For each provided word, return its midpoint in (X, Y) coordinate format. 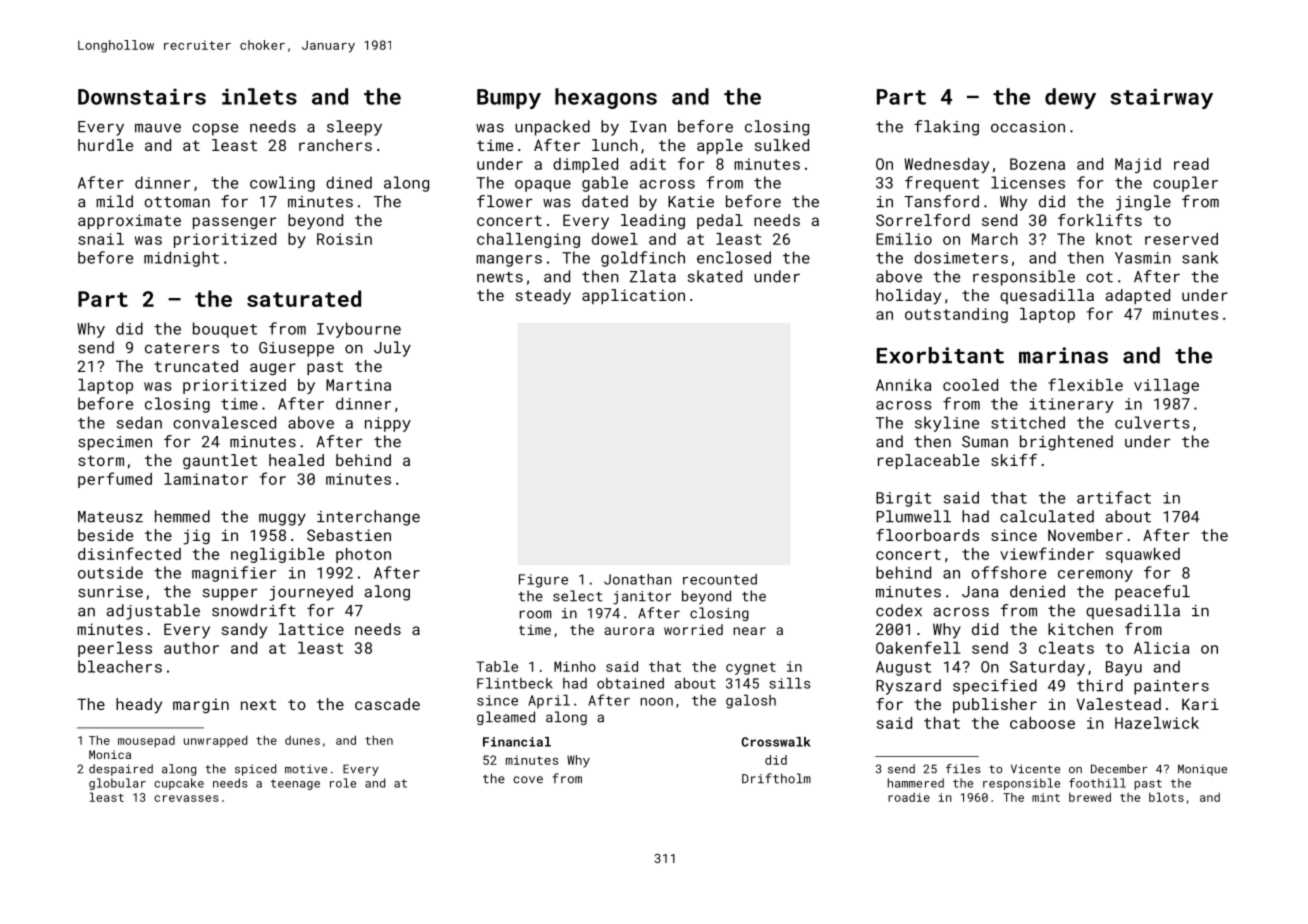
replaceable (928, 461)
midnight (181, 259)
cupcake (179, 784)
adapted (1138, 296)
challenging (528, 240)
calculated (1047, 516)
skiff (1014, 460)
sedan (139, 422)
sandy (244, 631)
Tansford (941, 201)
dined (349, 182)
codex (899, 610)
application (633, 296)
